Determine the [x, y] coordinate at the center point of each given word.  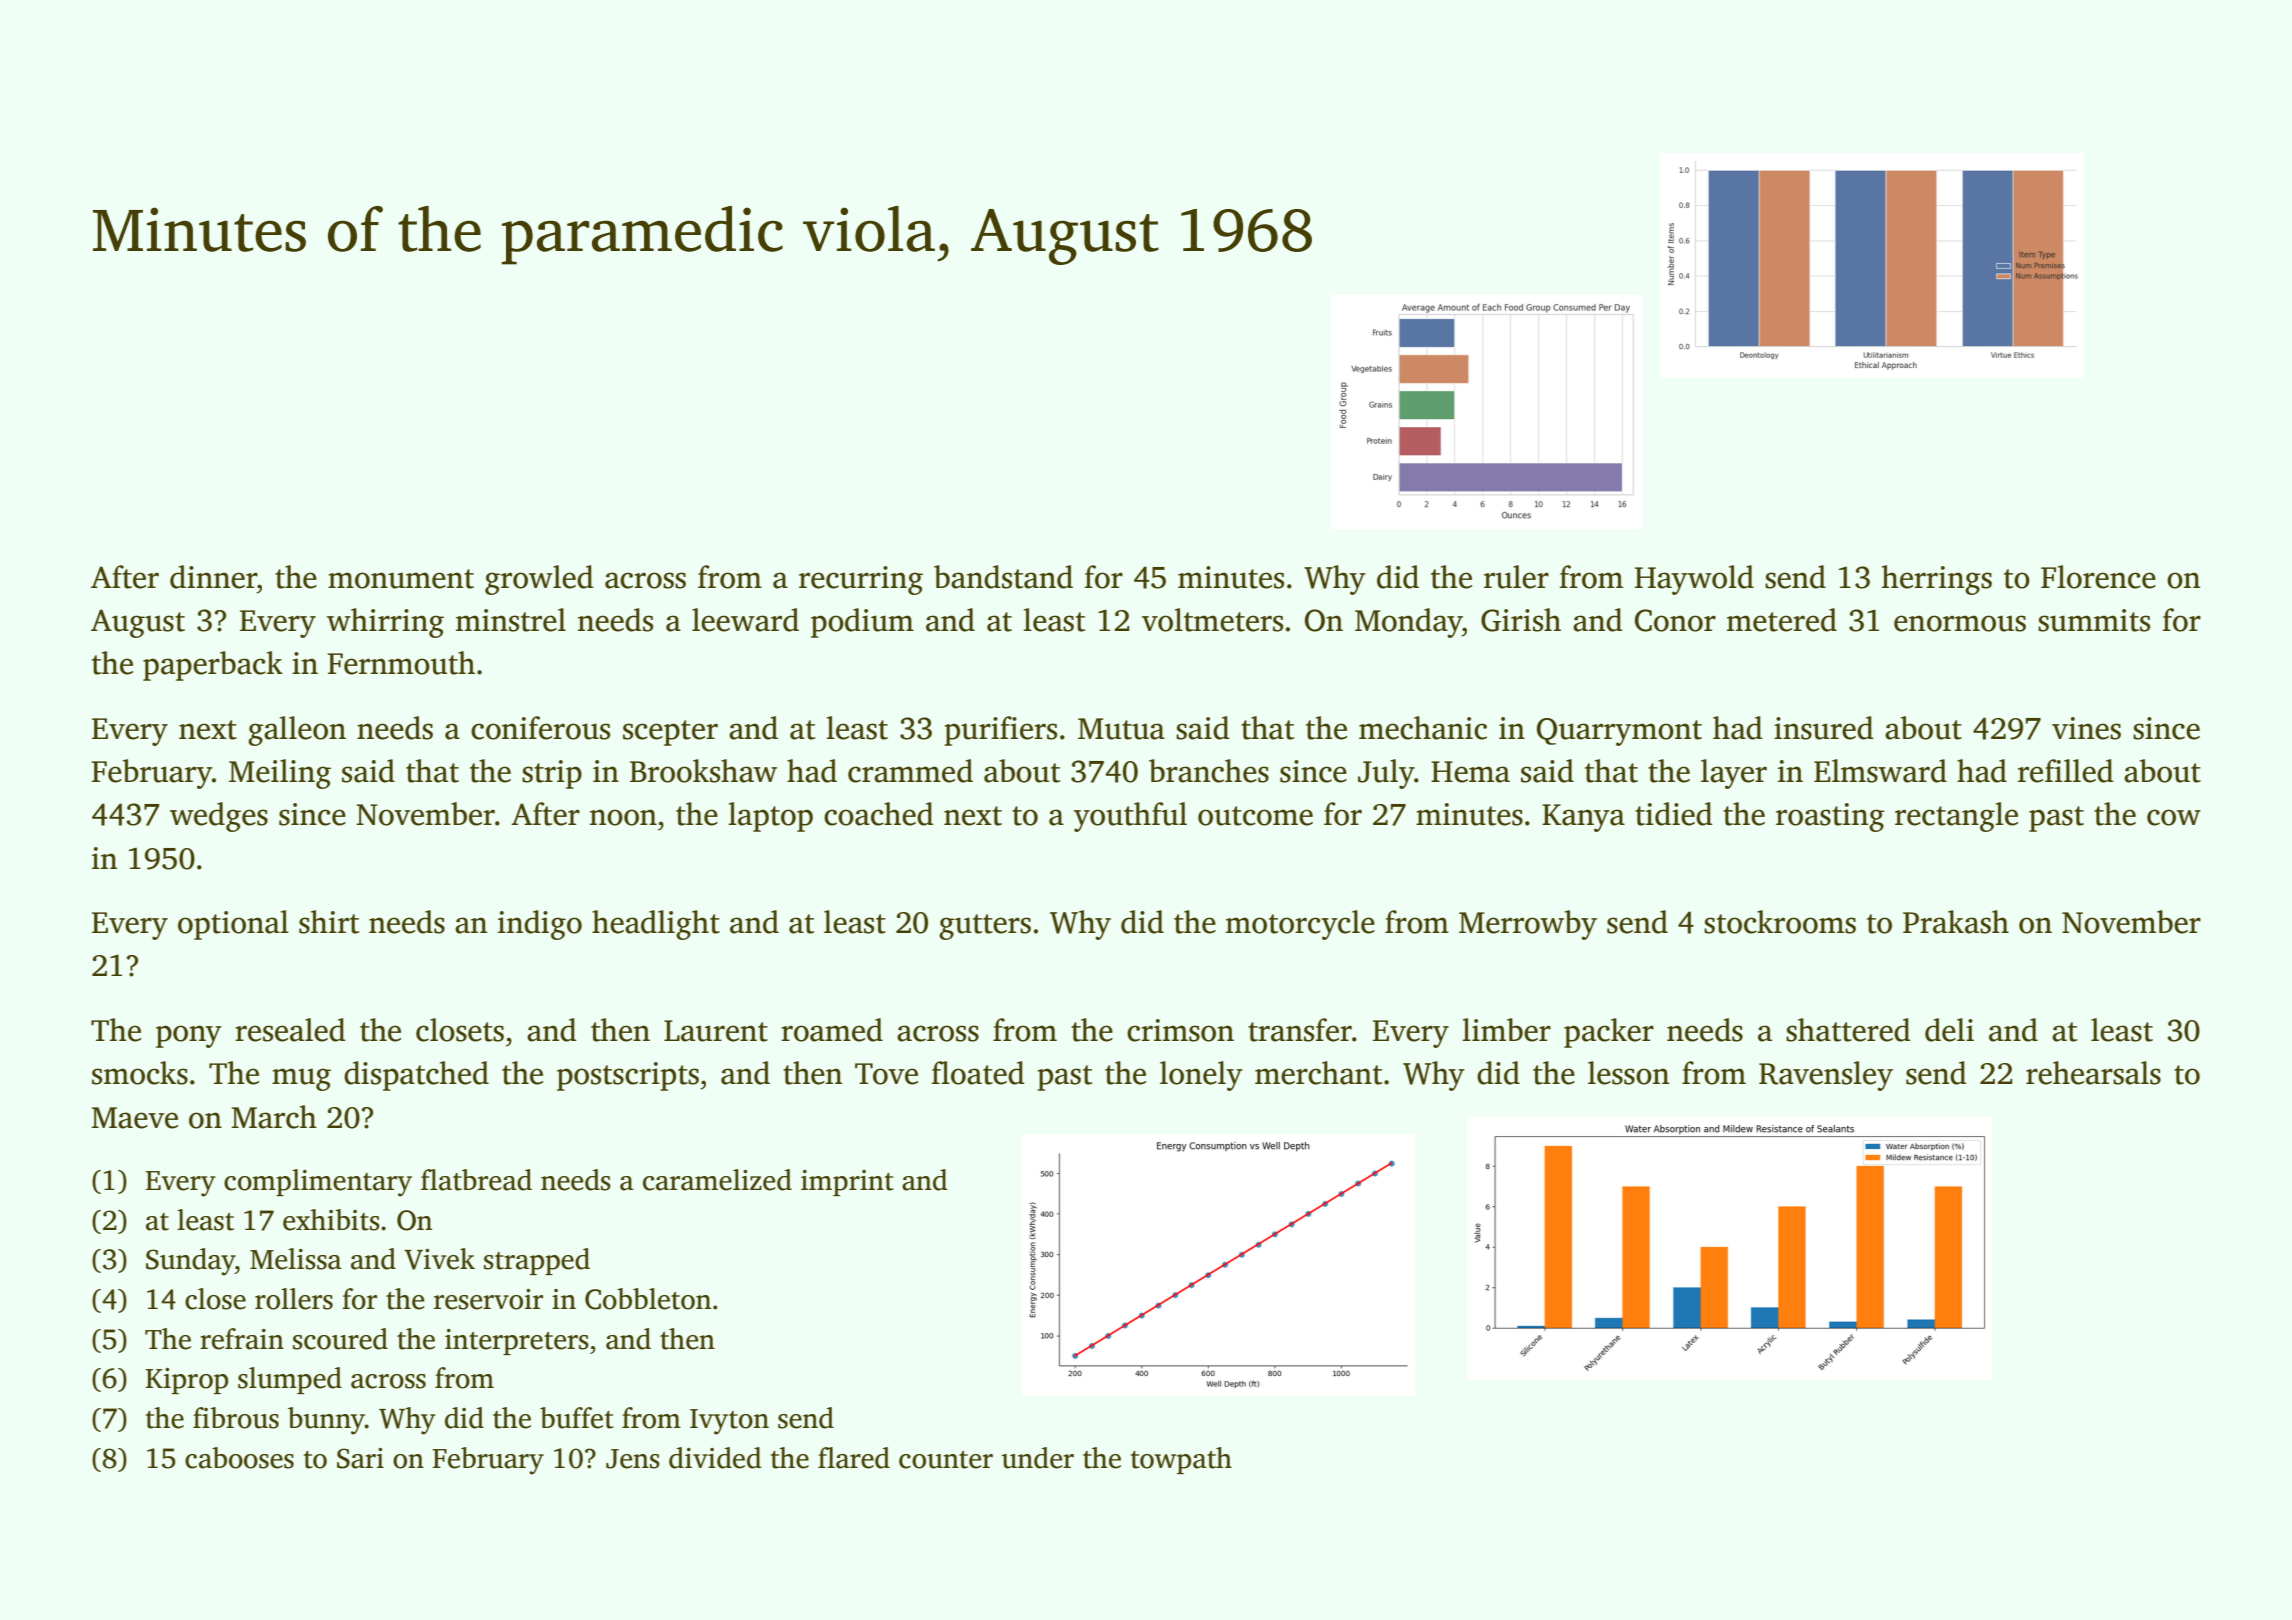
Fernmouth [401, 663]
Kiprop [187, 1381]
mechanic [1423, 728]
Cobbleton [648, 1299]
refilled [2066, 771]
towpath [1181, 1460]
